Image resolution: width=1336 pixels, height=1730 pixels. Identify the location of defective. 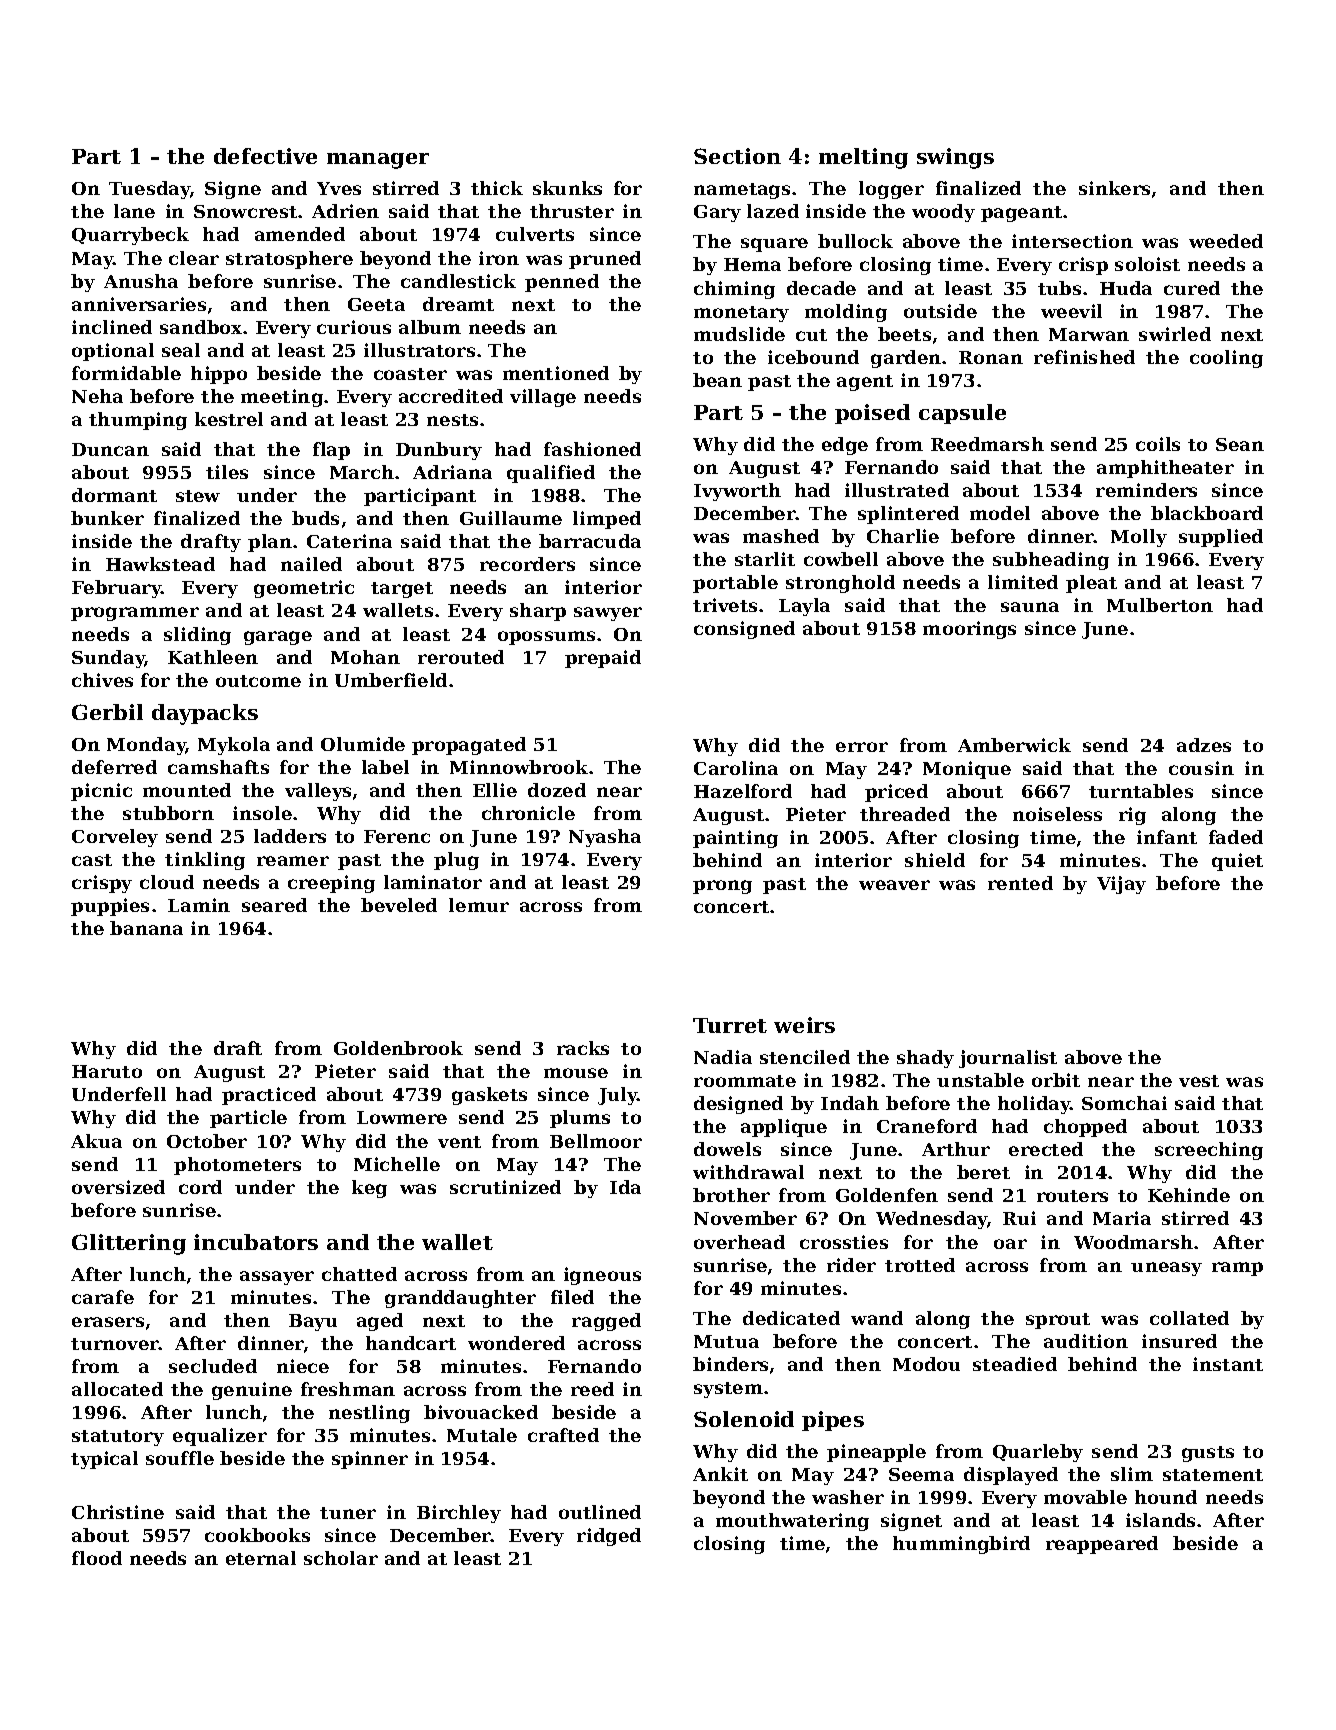
(265, 156).
